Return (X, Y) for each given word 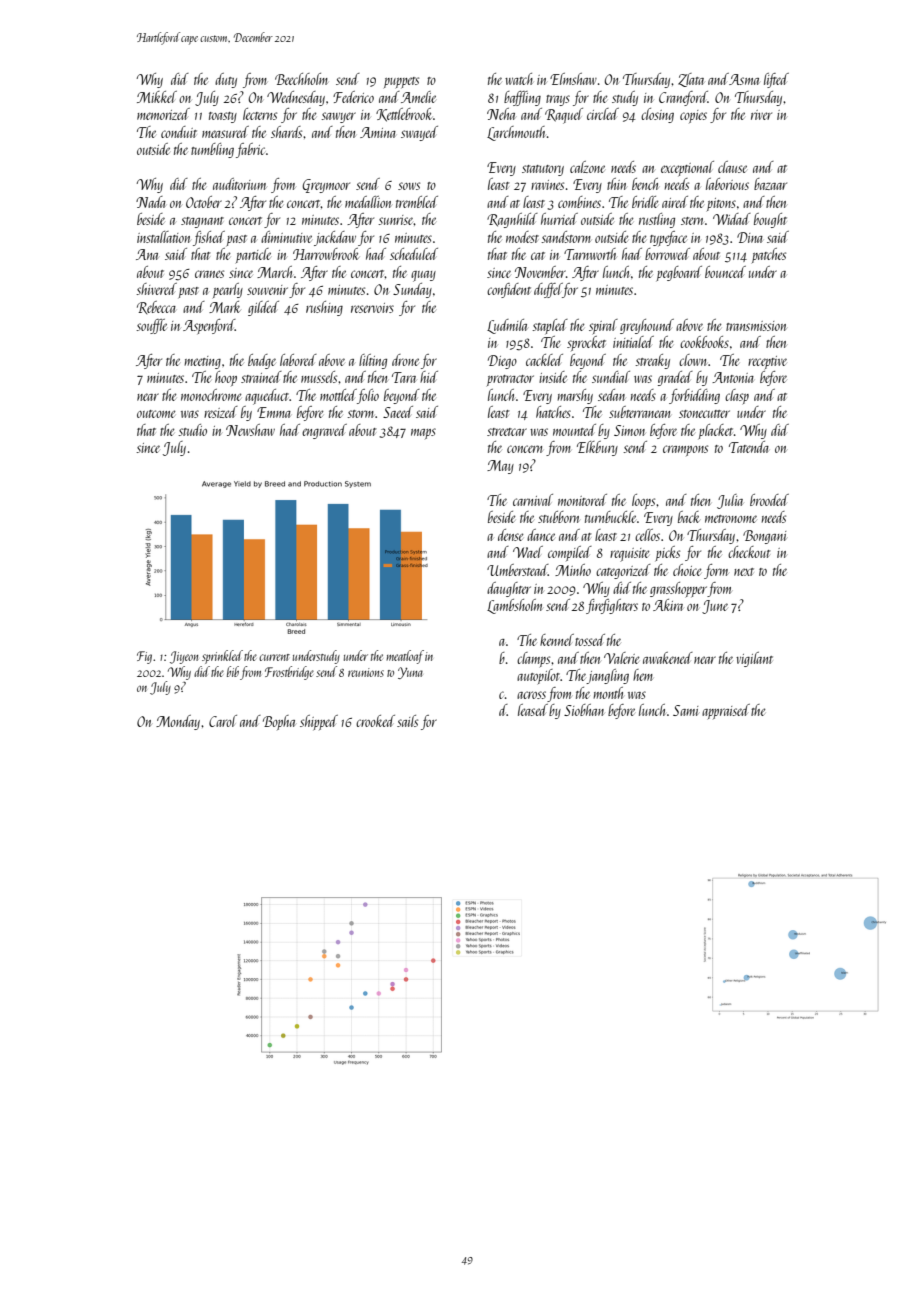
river (761, 115)
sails (407, 721)
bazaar (770, 184)
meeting (202, 362)
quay (423, 276)
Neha (501, 114)
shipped (319, 722)
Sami (685, 710)
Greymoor (326, 186)
